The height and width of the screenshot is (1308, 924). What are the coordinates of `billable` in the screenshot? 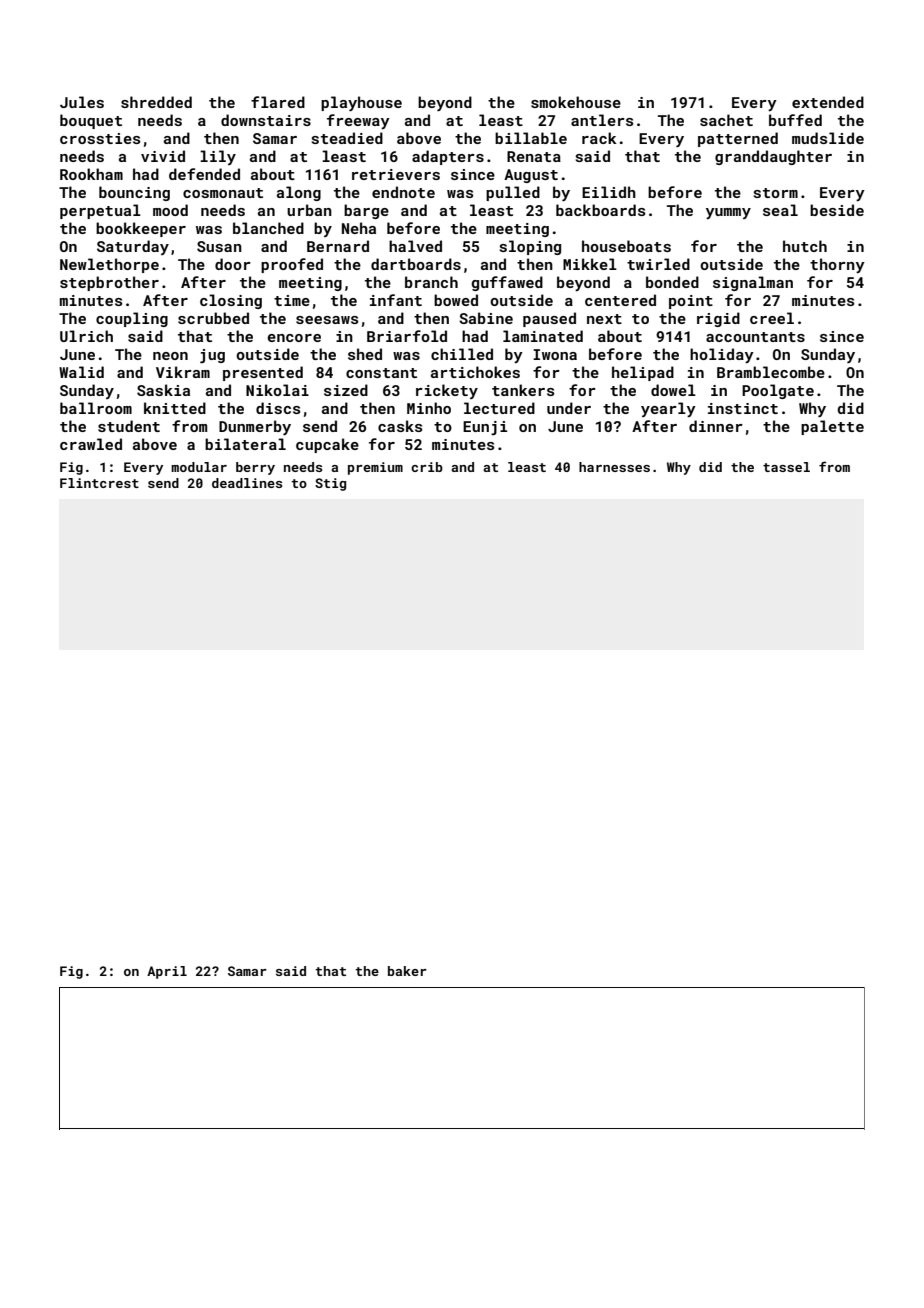 It's located at (531, 138).
